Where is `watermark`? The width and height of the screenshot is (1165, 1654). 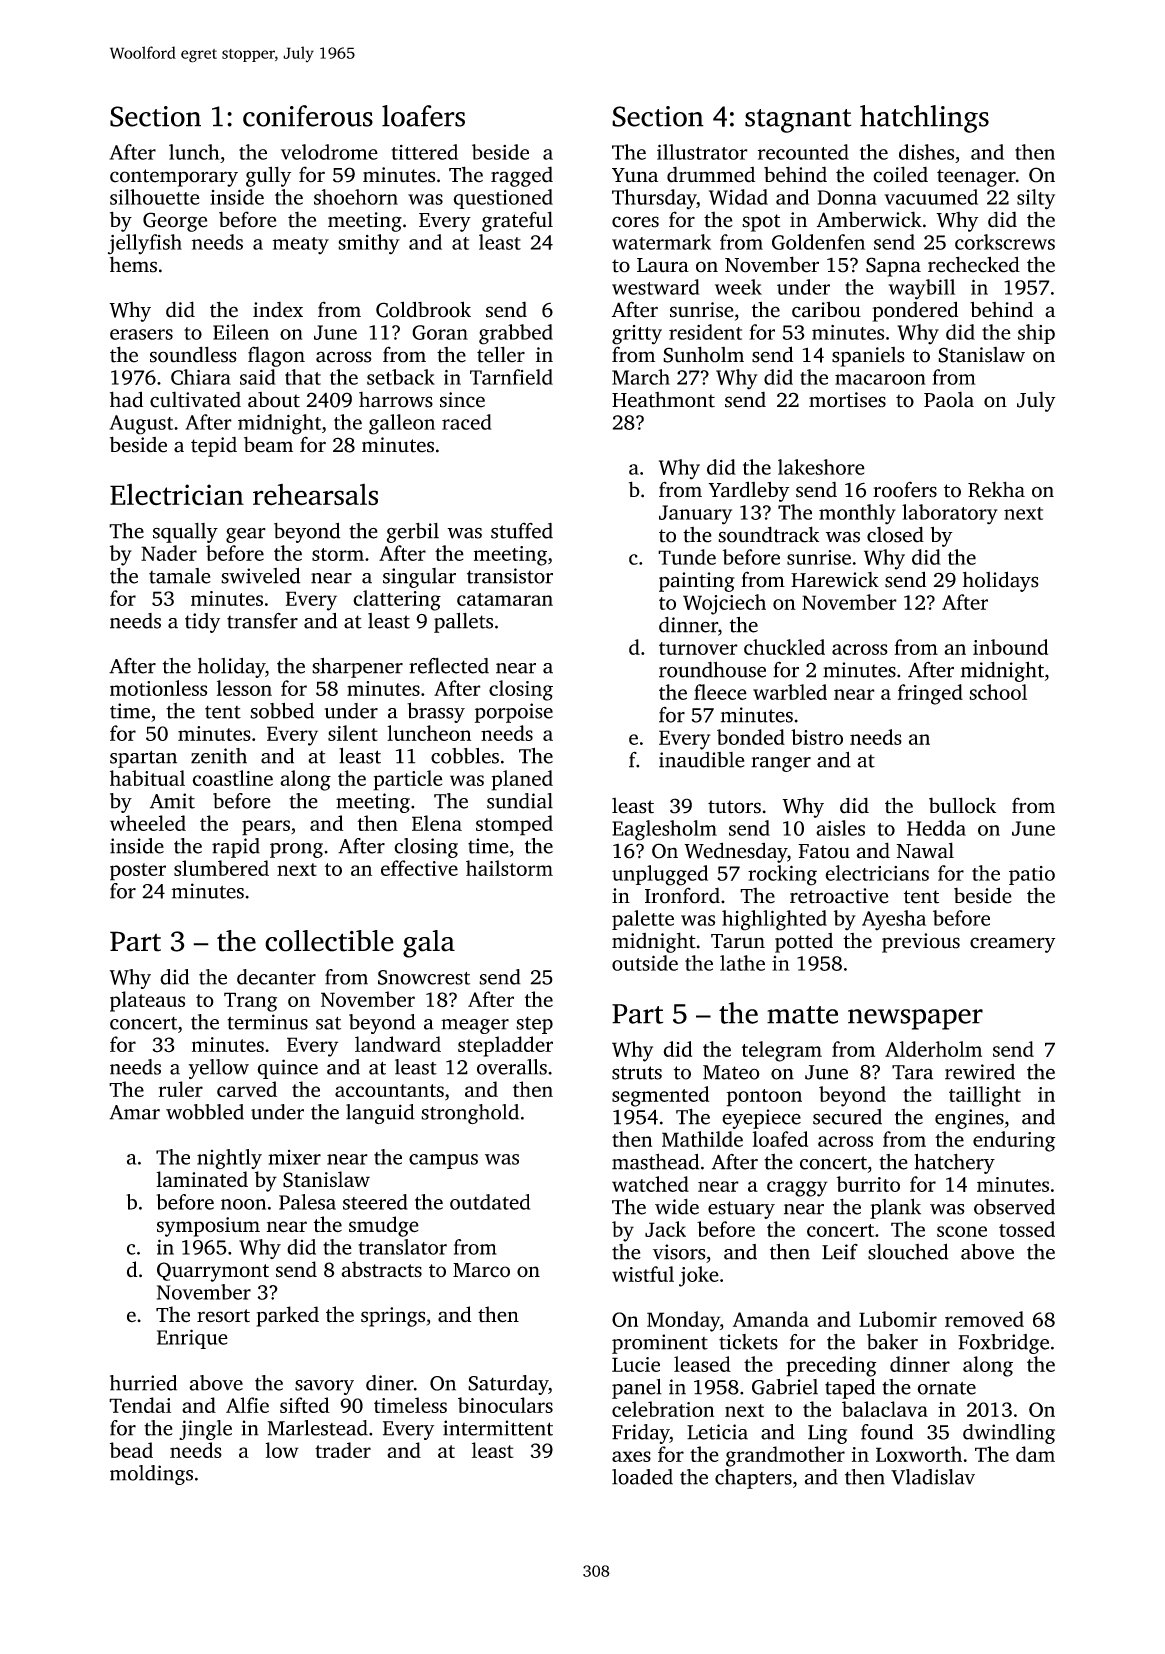
watermark is located at coordinates (661, 242).
